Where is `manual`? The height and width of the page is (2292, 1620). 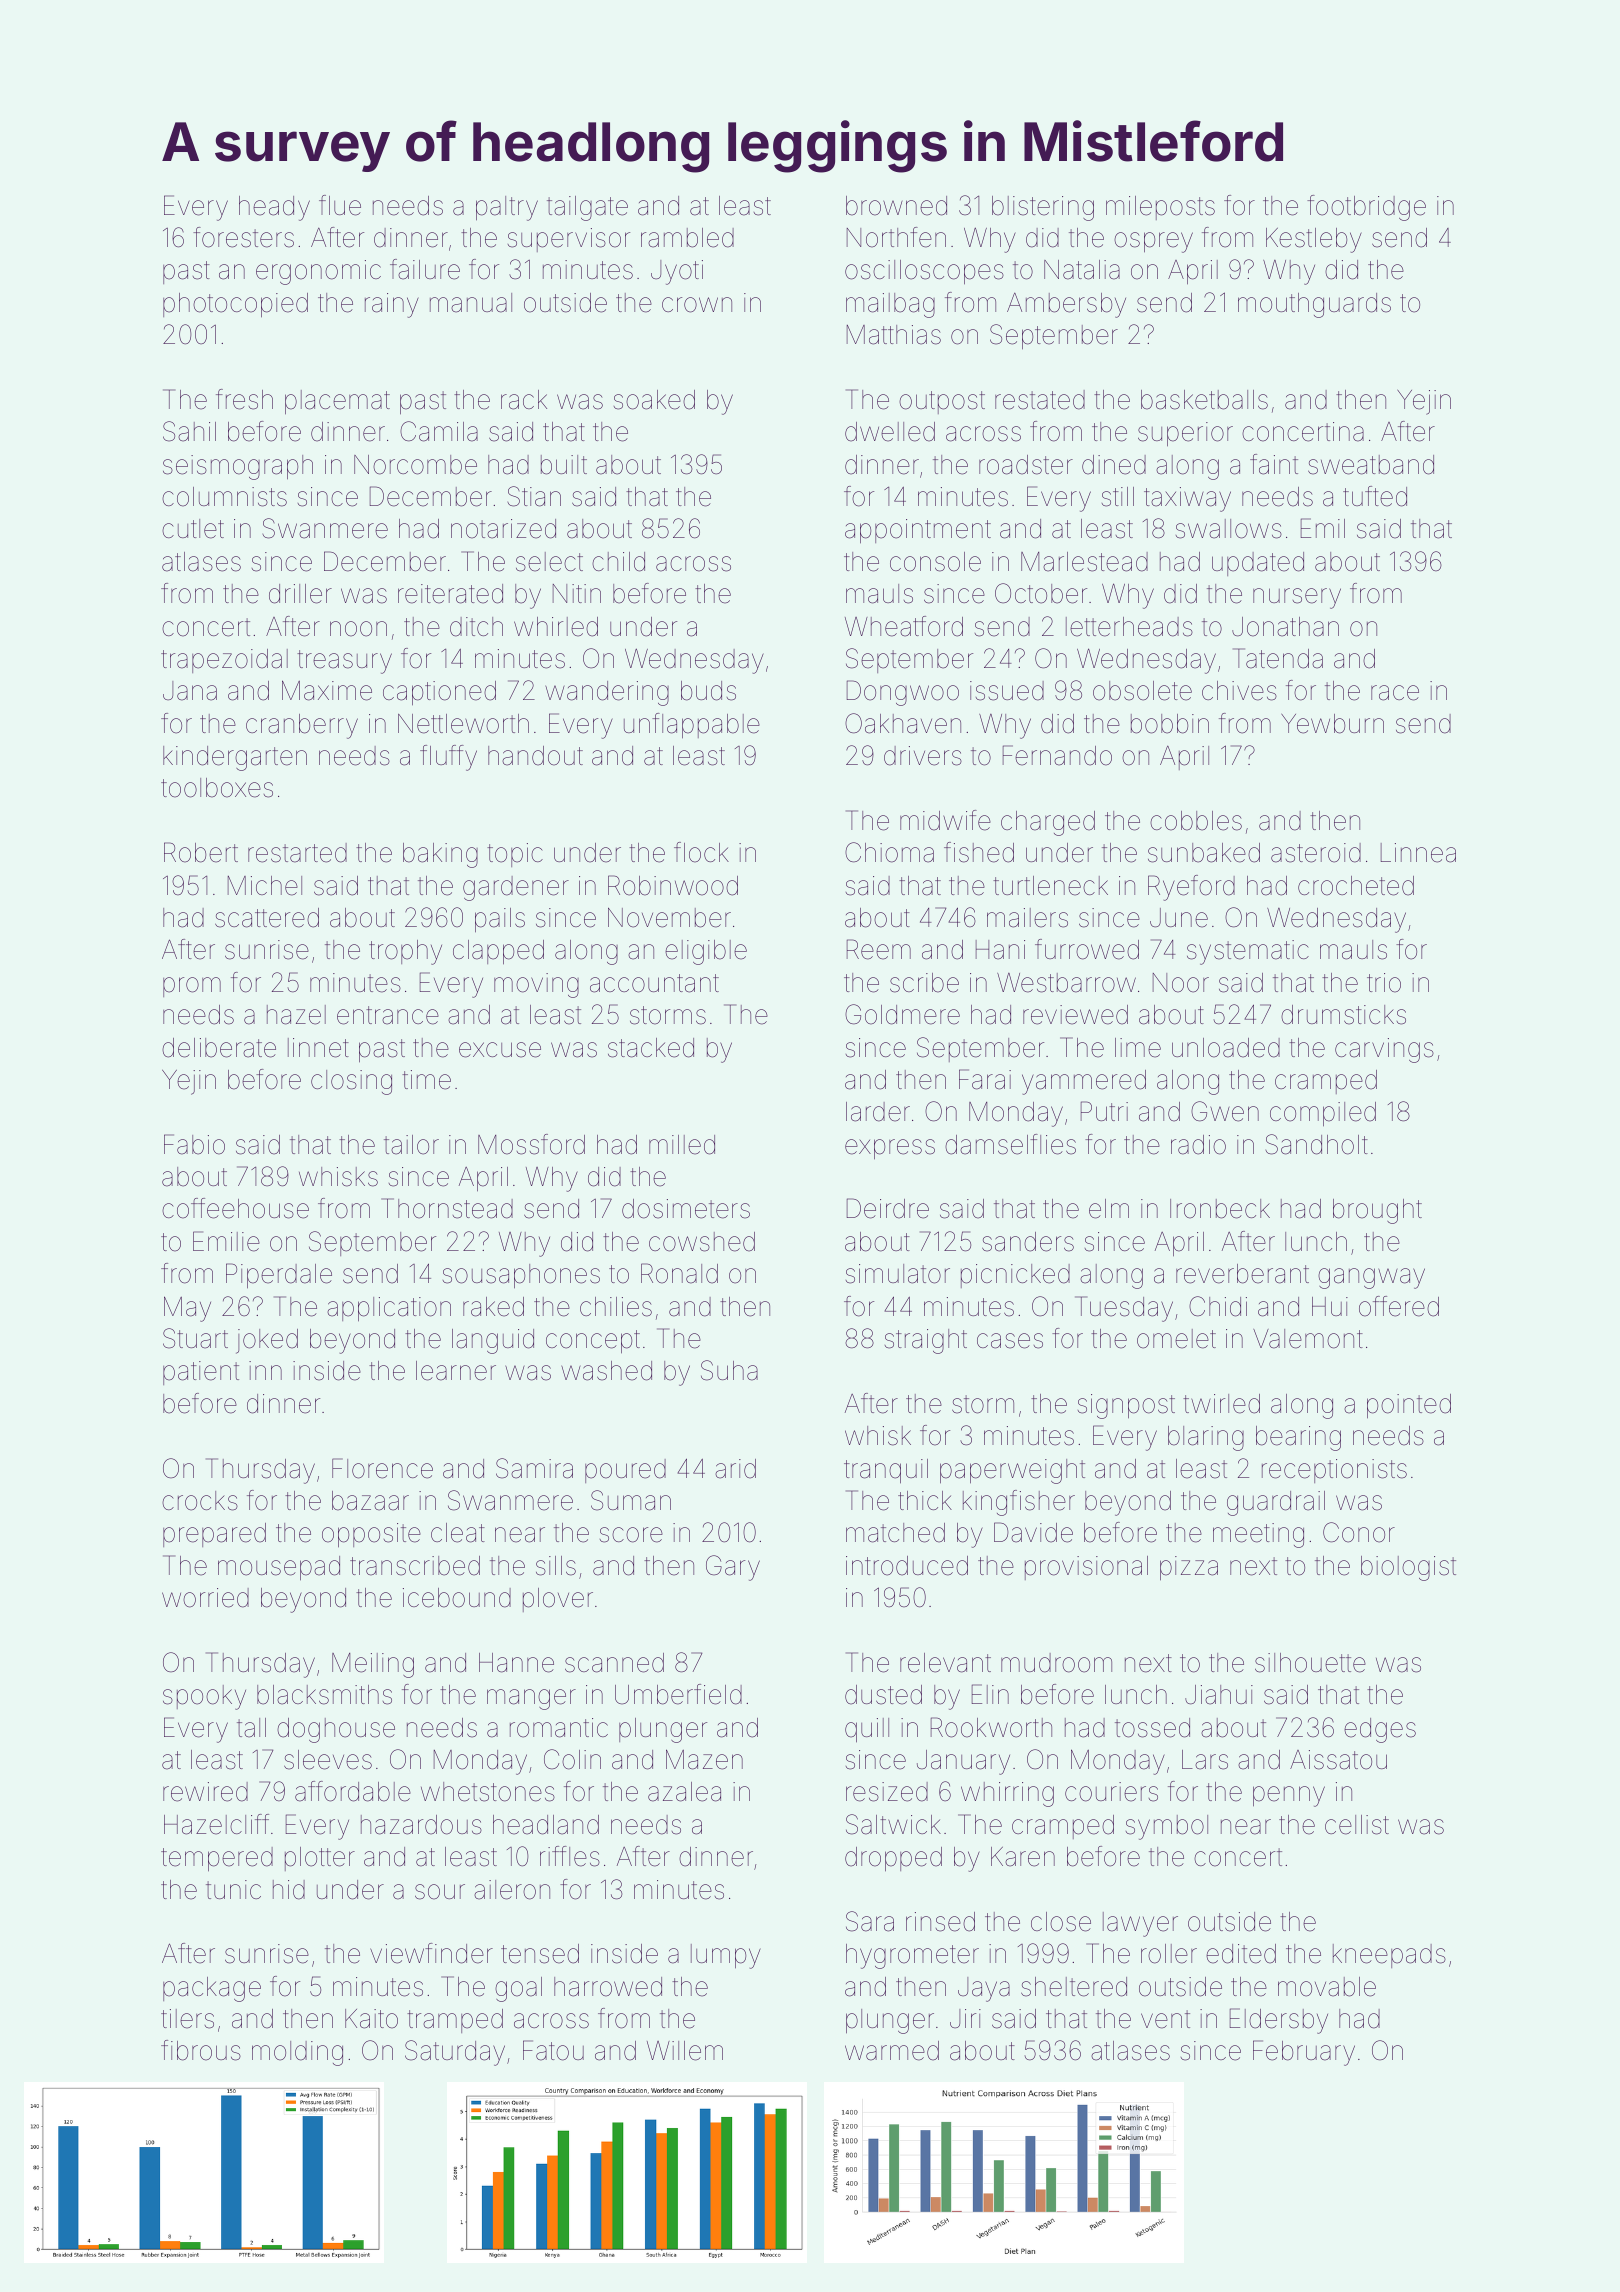
manual is located at coordinates (471, 303).
